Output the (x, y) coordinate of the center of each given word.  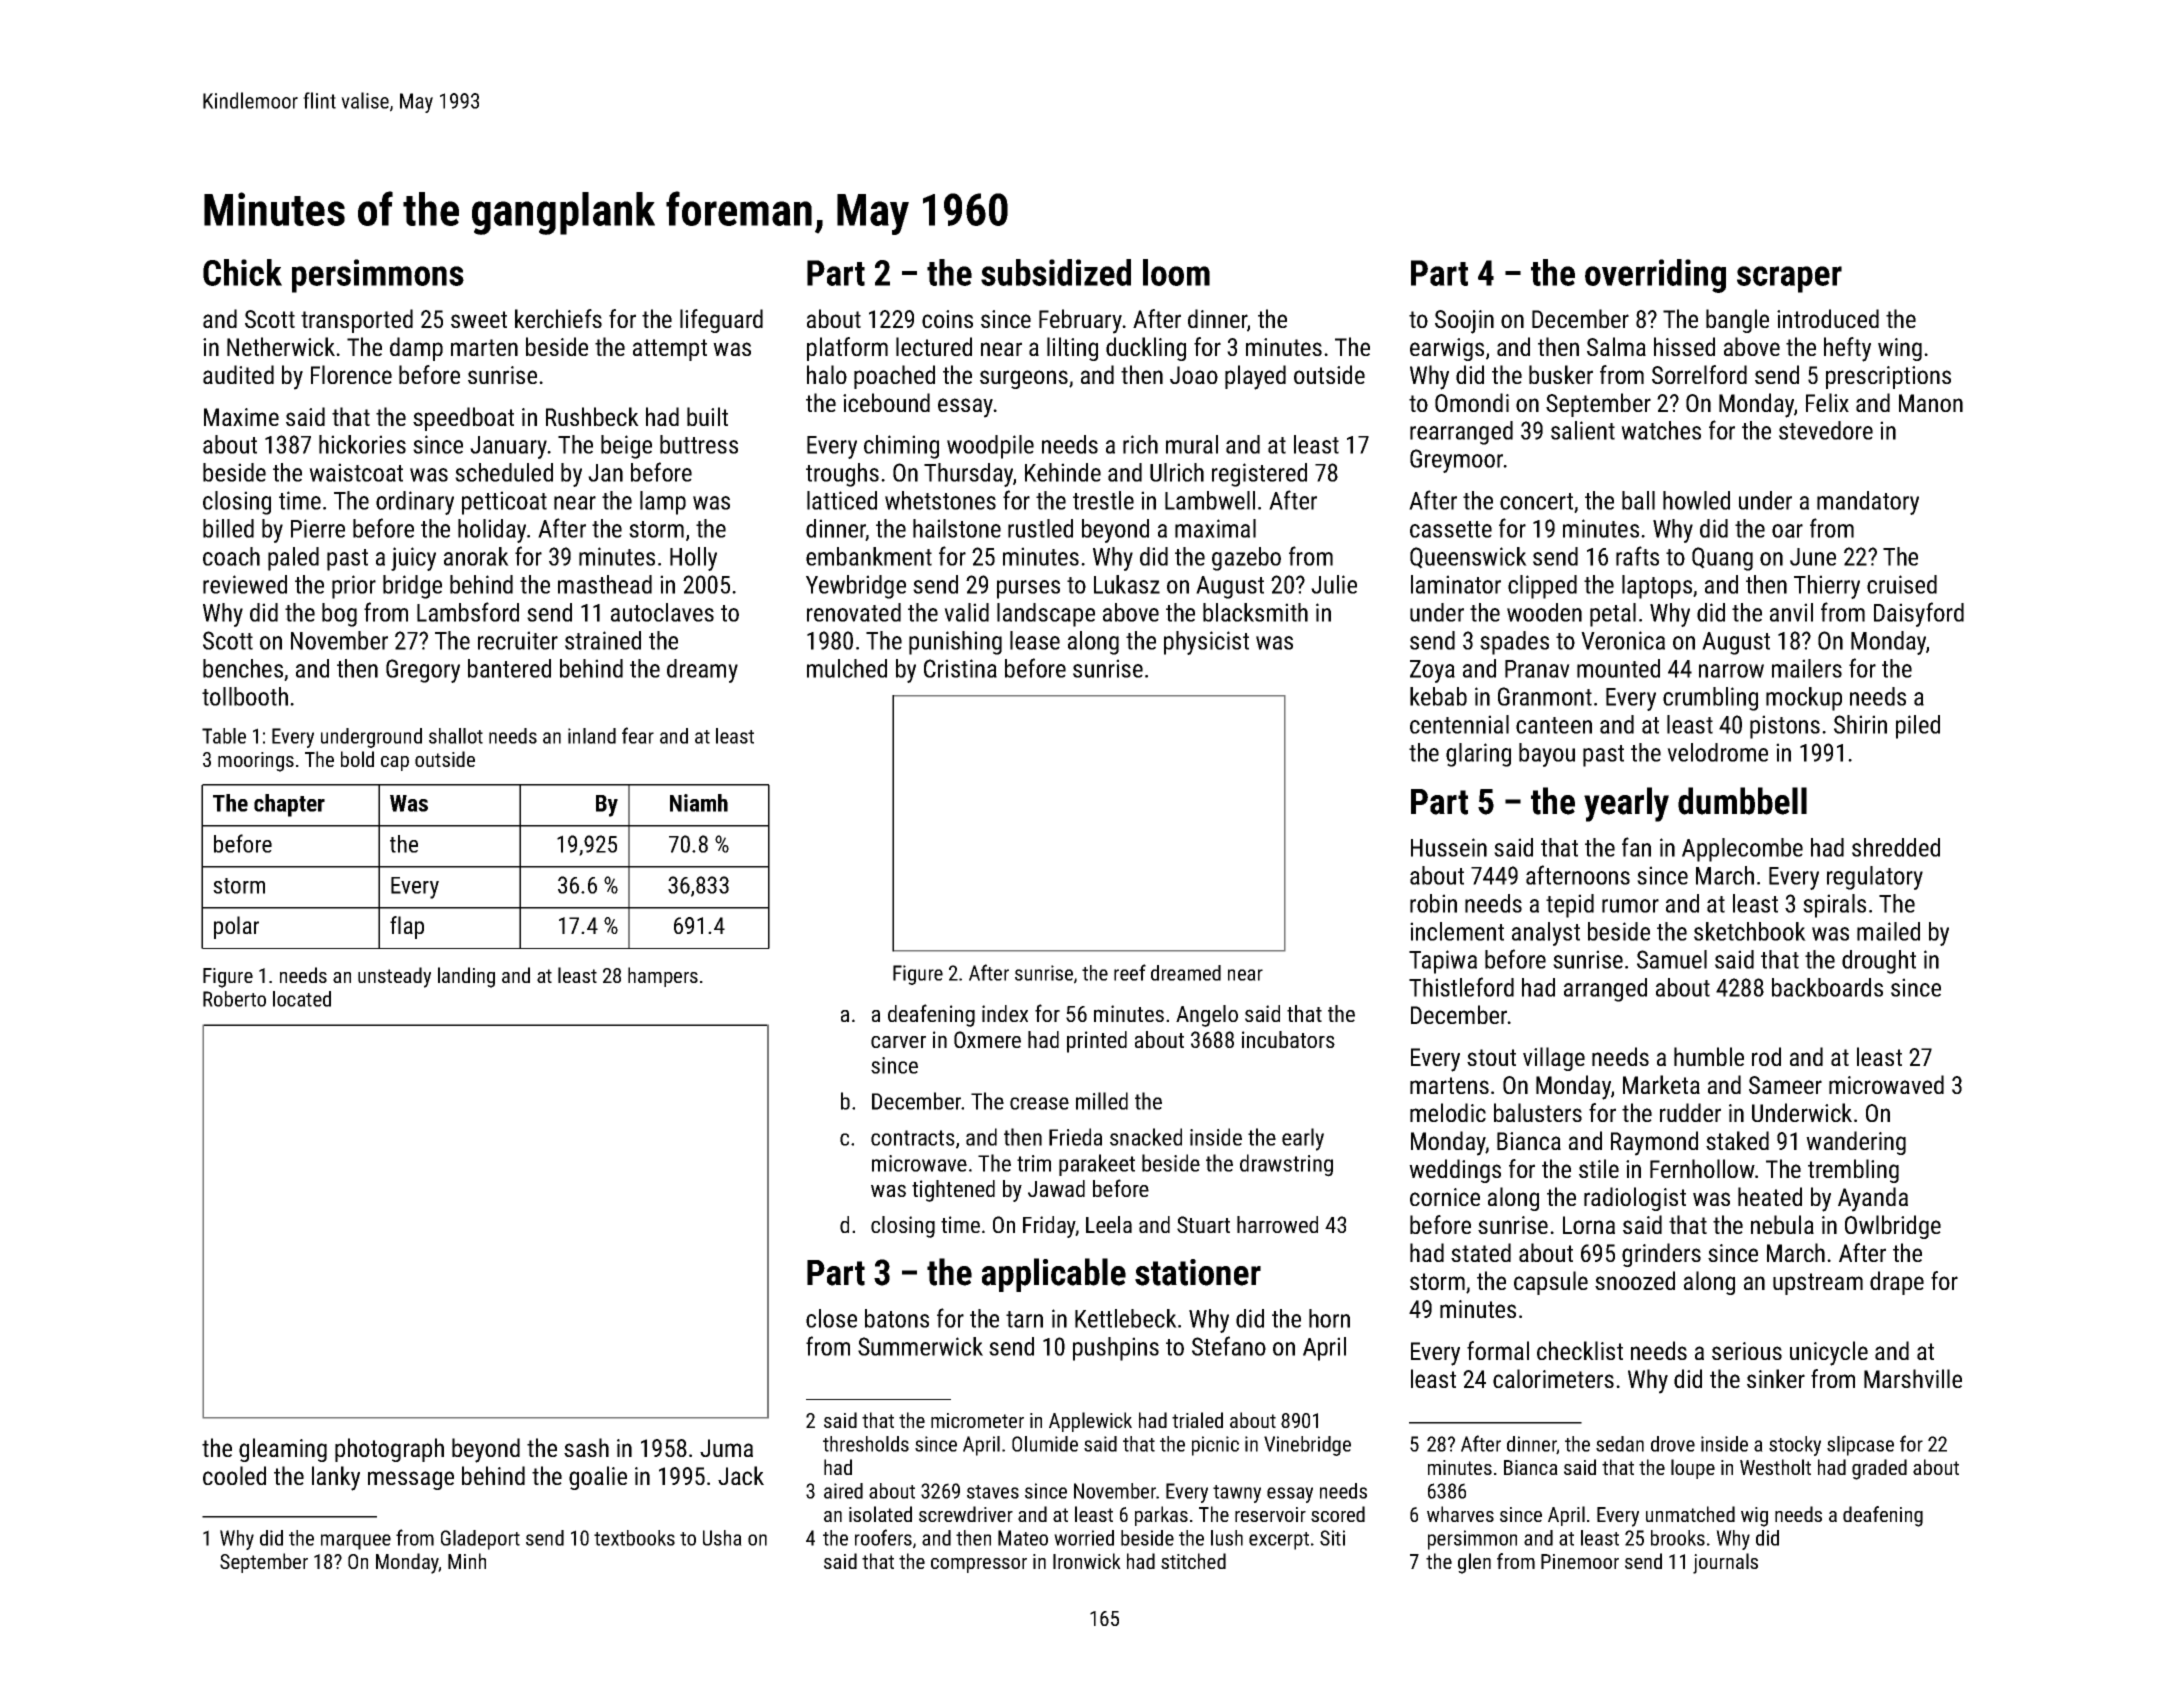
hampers (663, 977)
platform (847, 349)
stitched (1193, 1561)
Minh (467, 1561)
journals (1725, 1563)
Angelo (1207, 1016)
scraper (1789, 279)
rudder (1690, 1112)
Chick (242, 272)
